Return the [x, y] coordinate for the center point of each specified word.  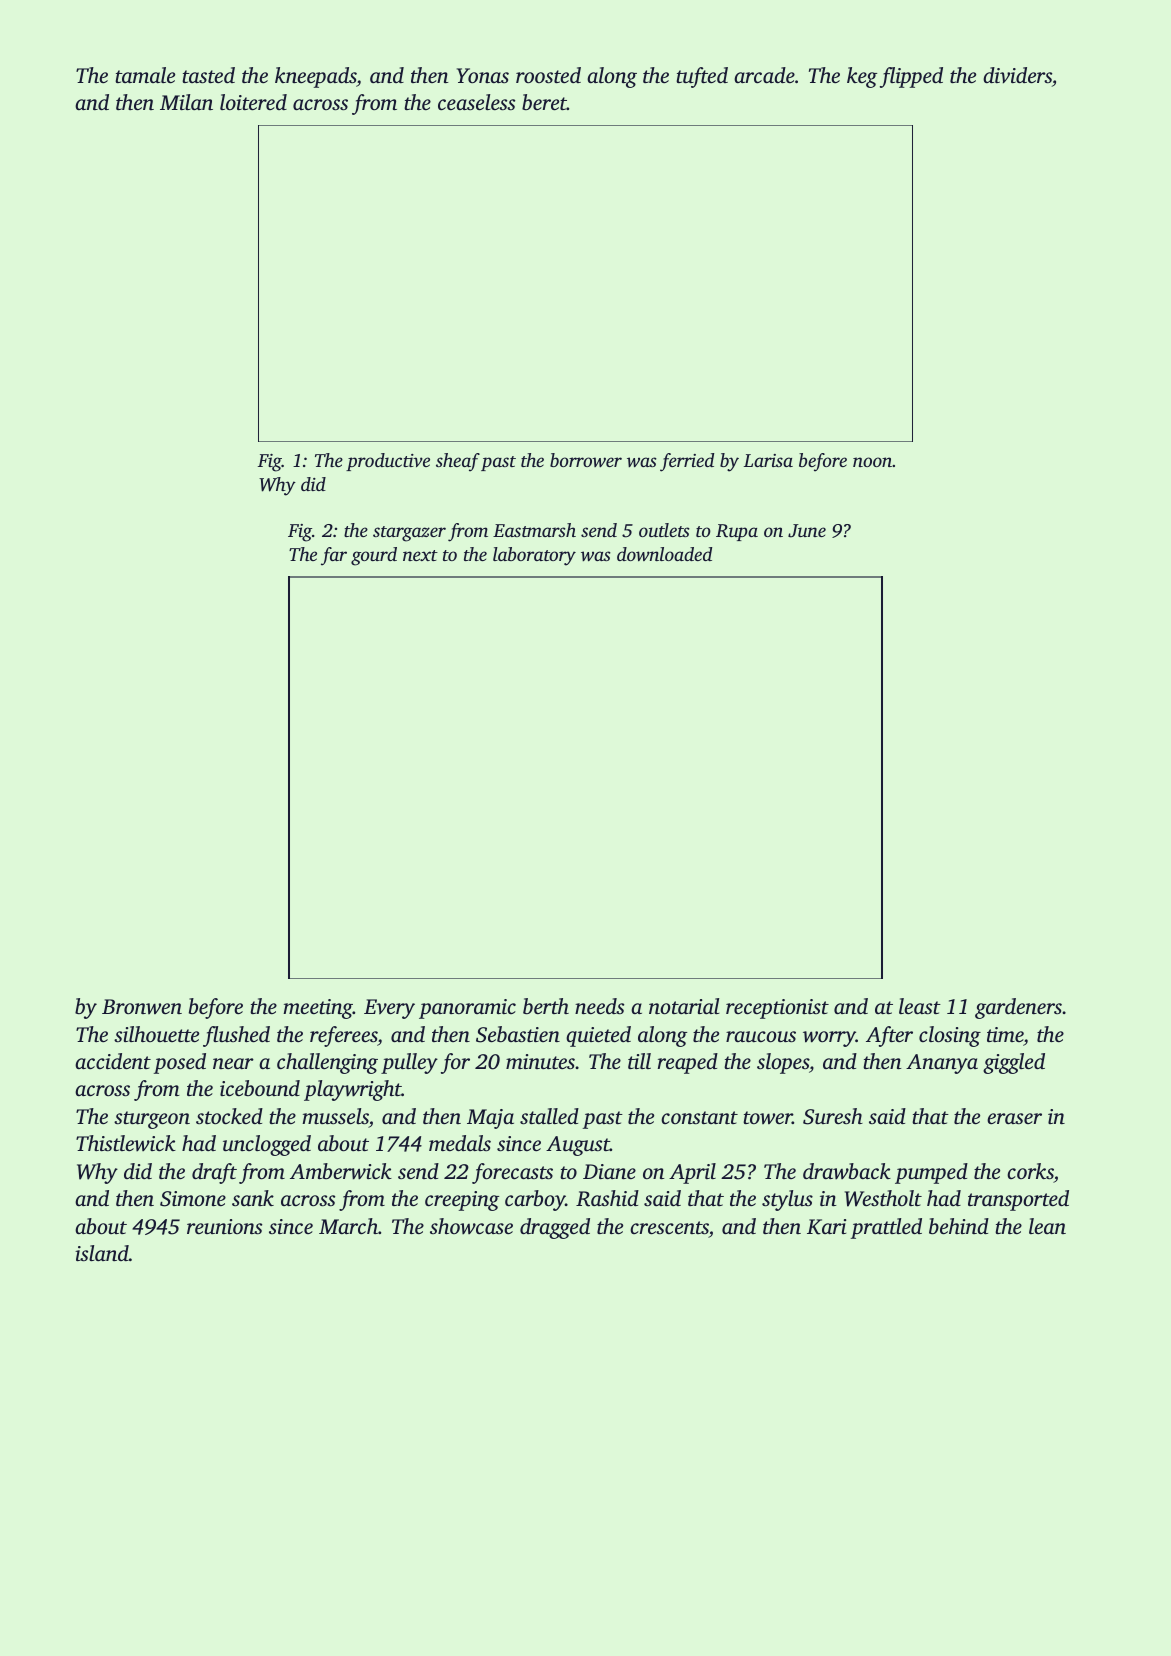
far [334, 556]
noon [872, 462]
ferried [687, 462]
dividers [1017, 75]
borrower [586, 460]
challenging [327, 1063]
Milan [186, 102]
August [578, 1146]
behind [959, 1226]
